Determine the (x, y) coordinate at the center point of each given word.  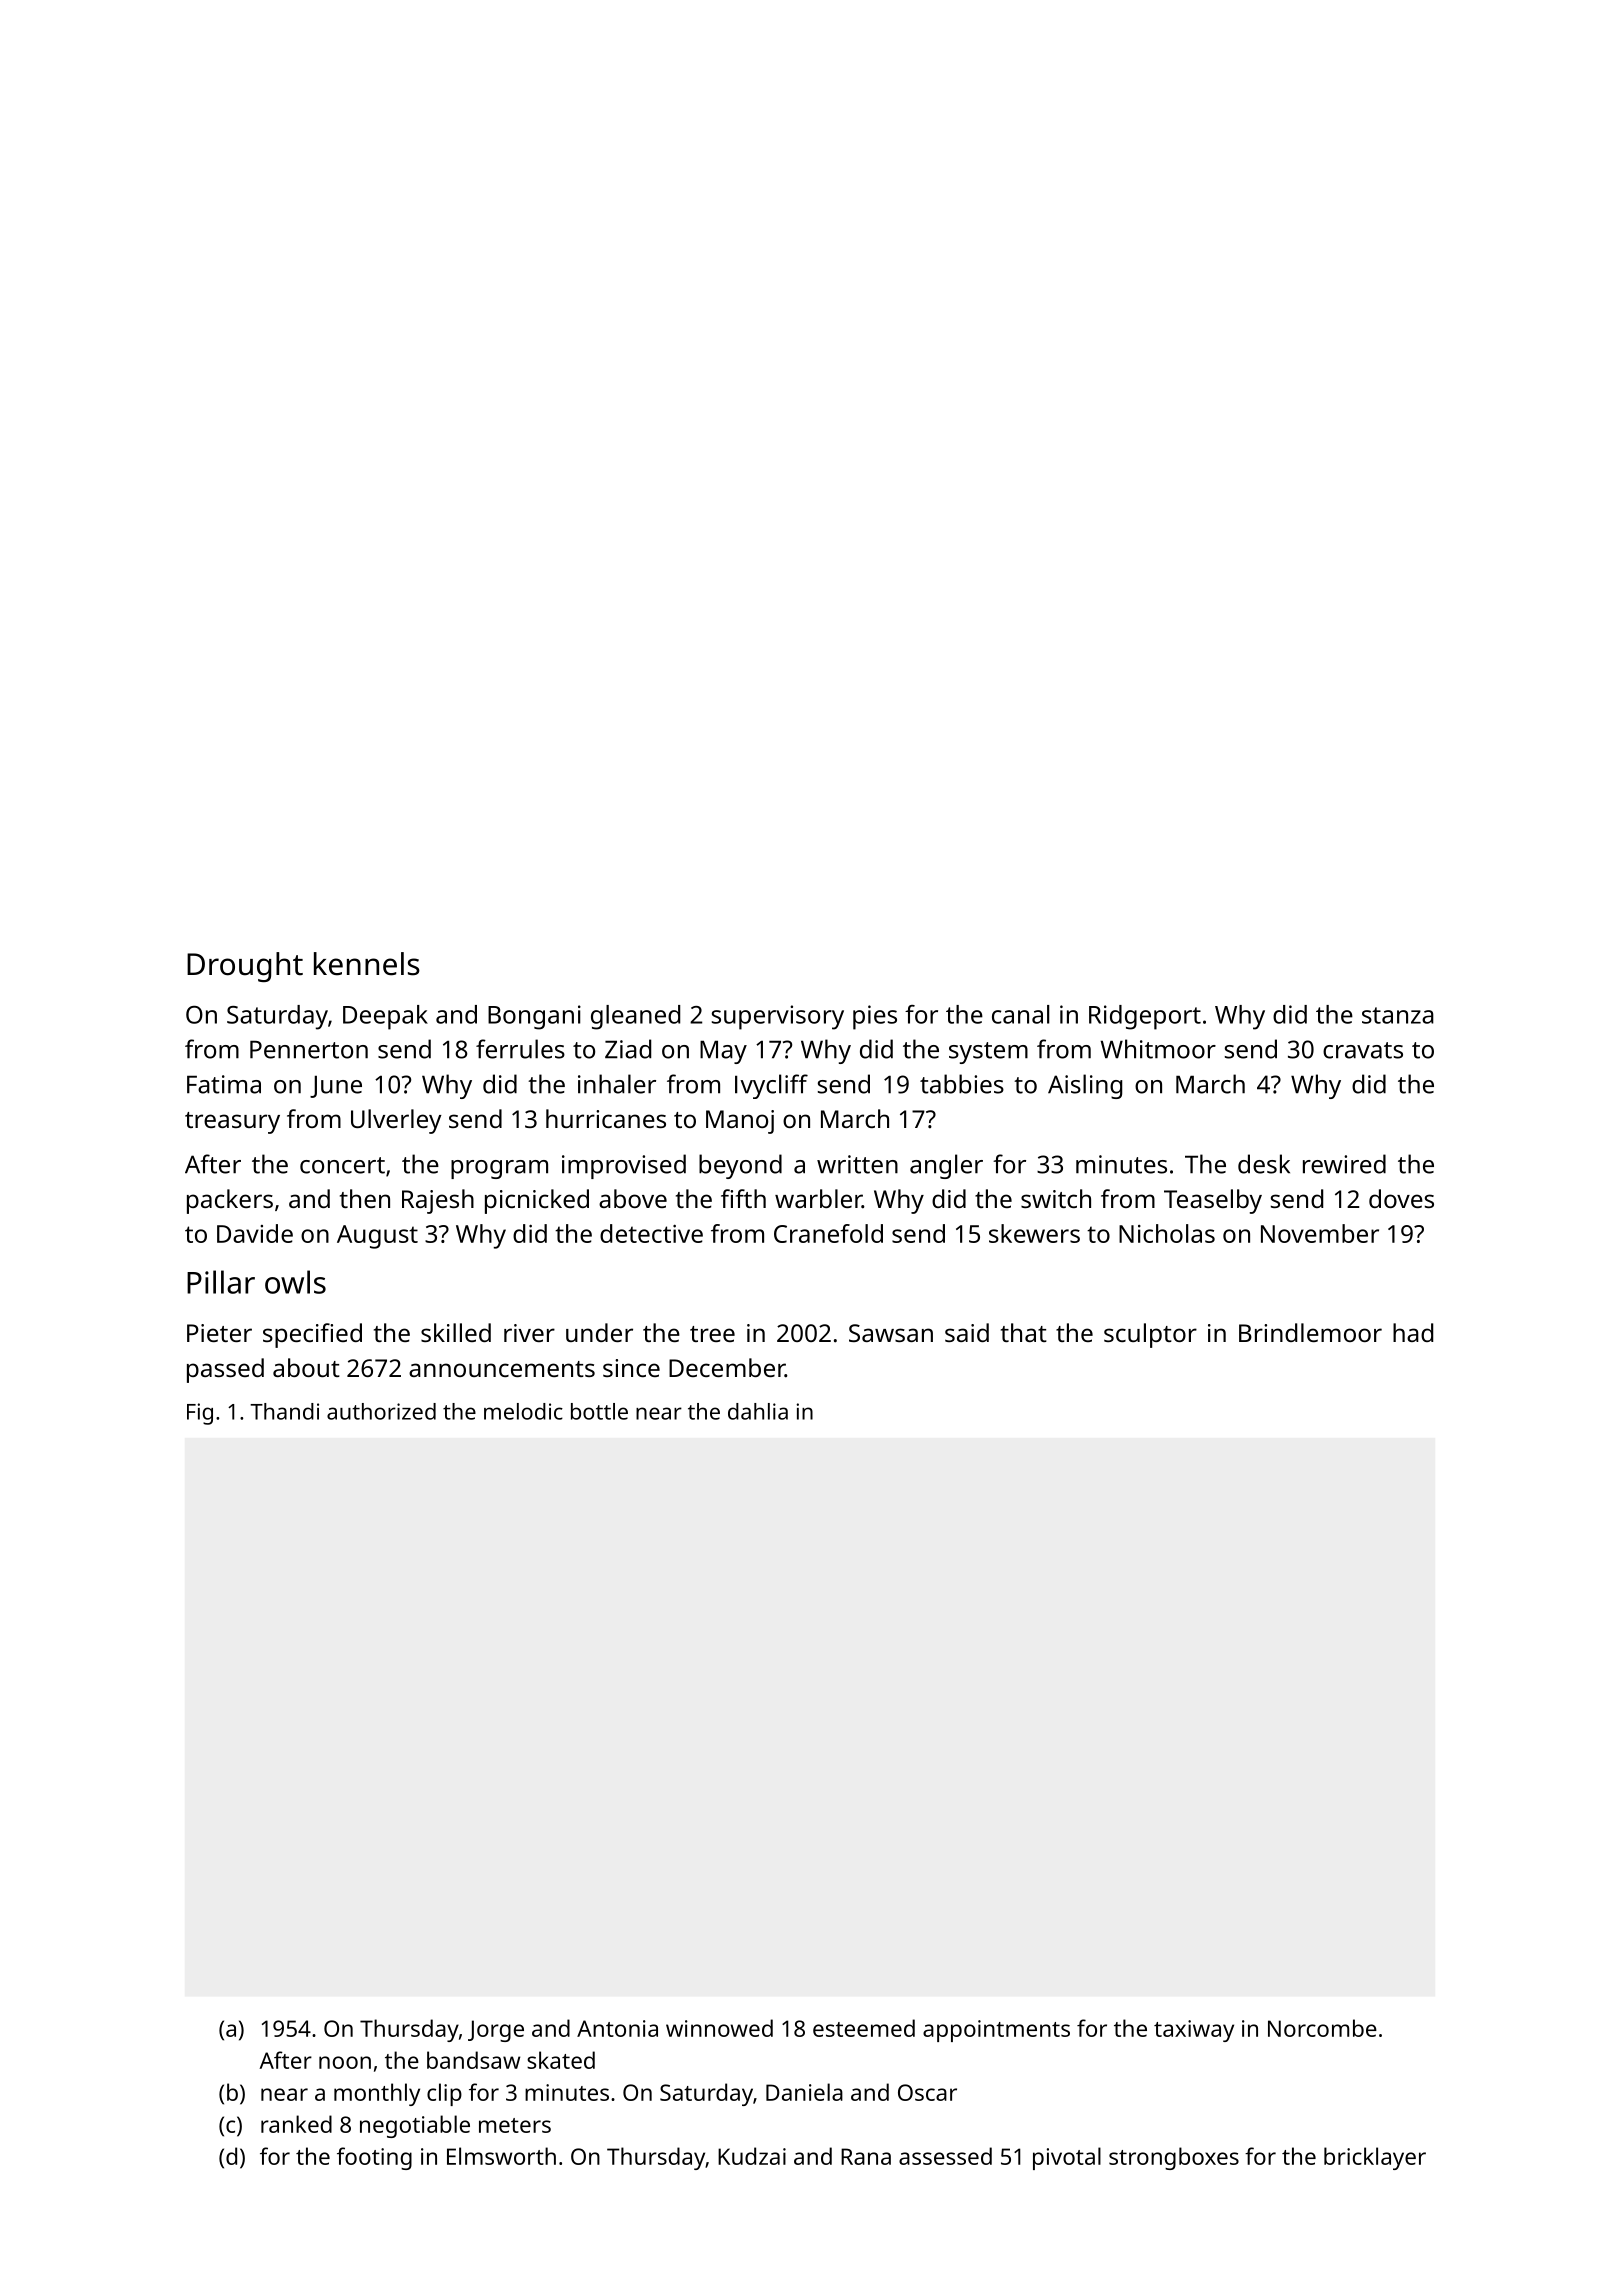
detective (651, 1233)
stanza (1398, 1015)
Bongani (534, 1017)
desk (1264, 1164)
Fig (200, 1414)
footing (374, 2158)
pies (875, 1017)
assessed (945, 2156)
